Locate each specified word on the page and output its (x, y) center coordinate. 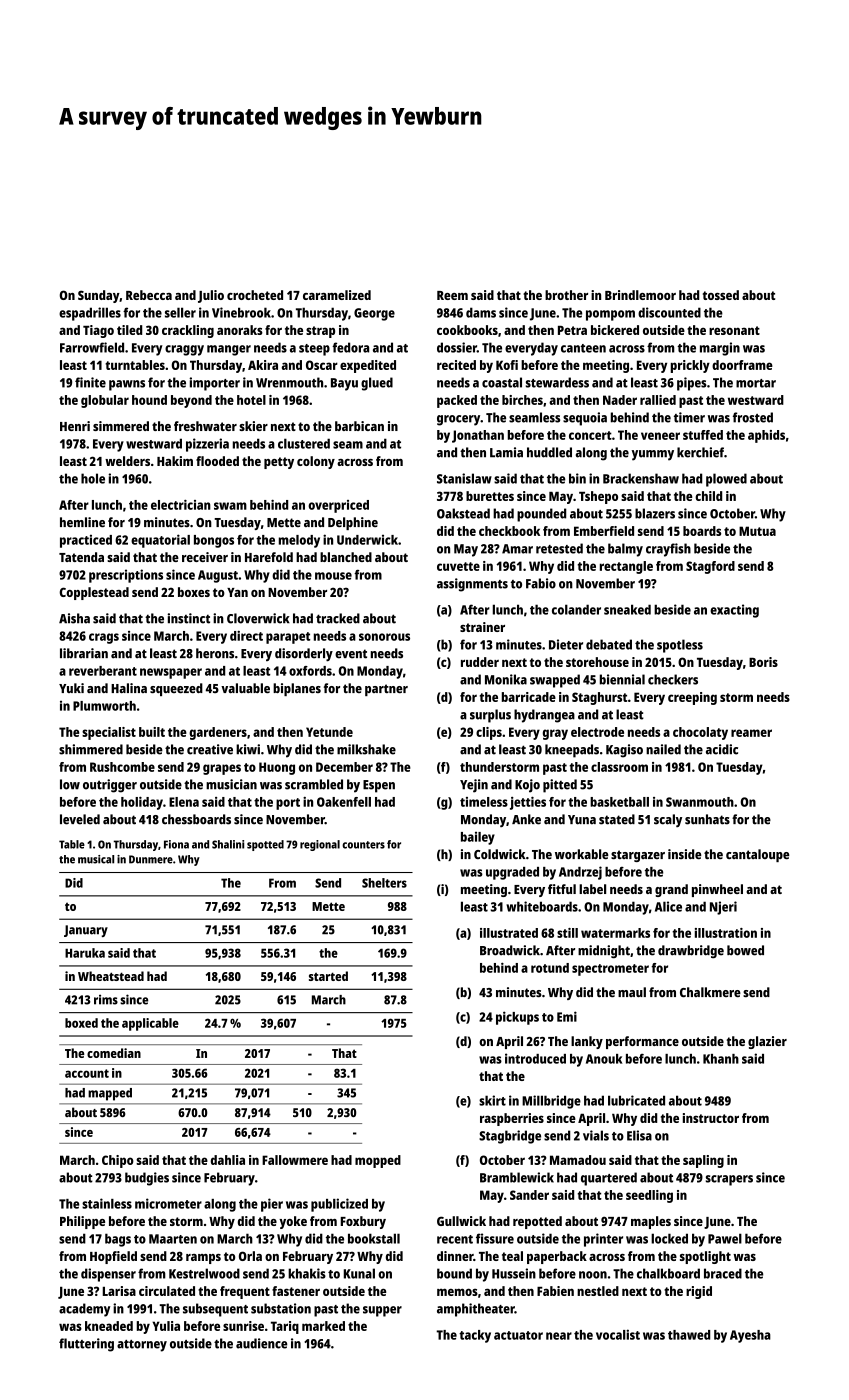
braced (723, 1273)
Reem (452, 295)
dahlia (228, 1160)
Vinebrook (241, 312)
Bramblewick (517, 1177)
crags (104, 638)
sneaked (627, 609)
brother (566, 295)
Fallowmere (295, 1160)
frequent (245, 1292)
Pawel (725, 1238)
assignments (472, 585)
